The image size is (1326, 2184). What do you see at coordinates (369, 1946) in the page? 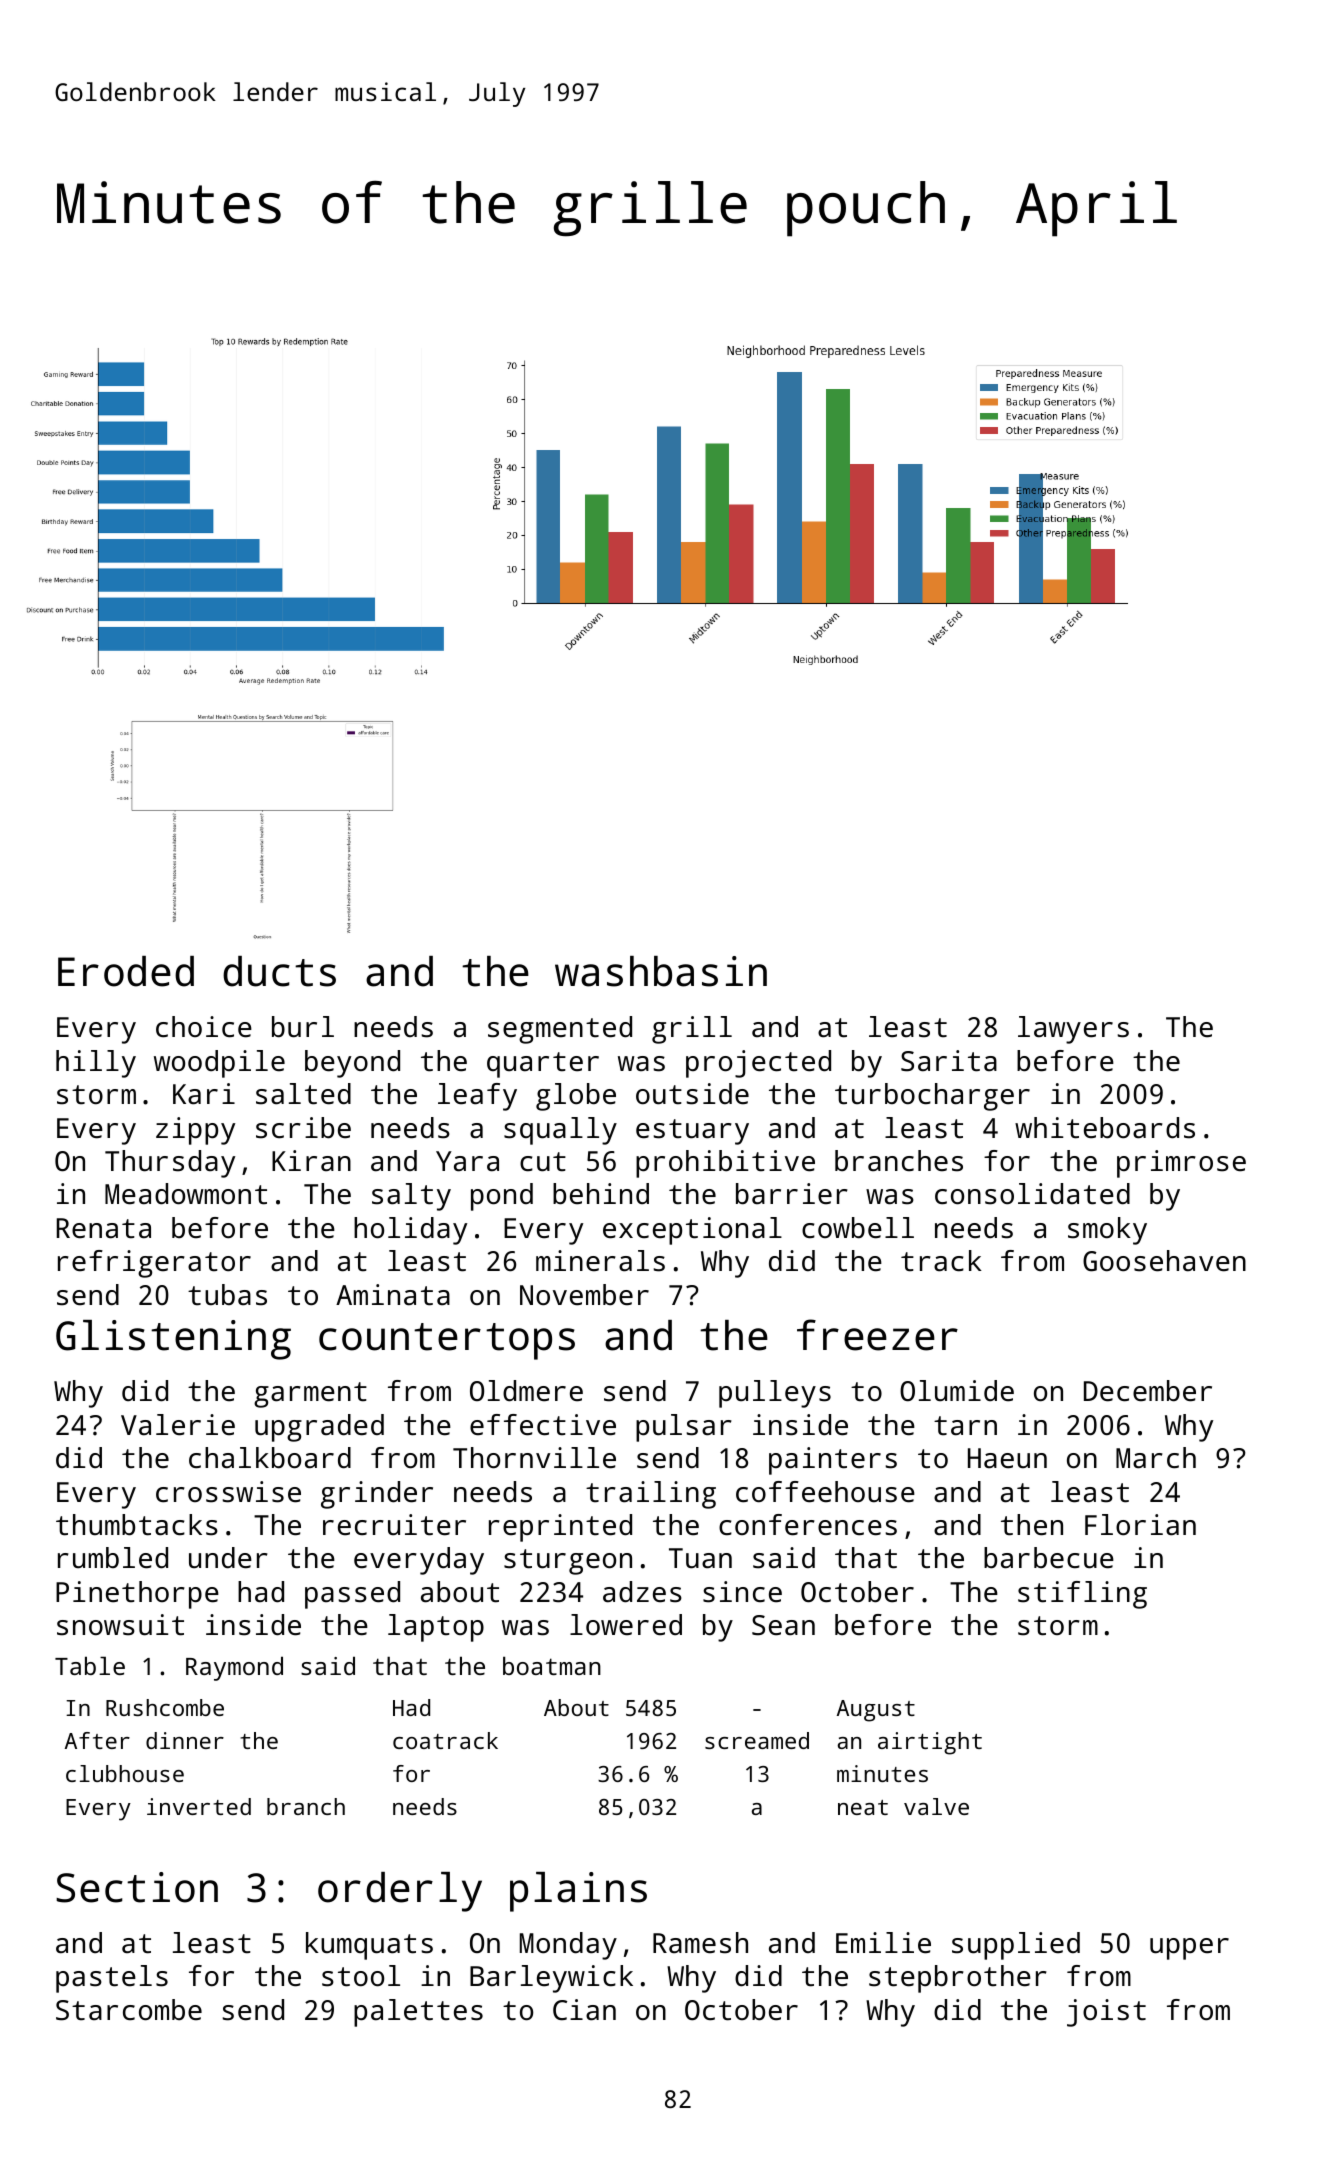
I see `kumquats` at bounding box center [369, 1946].
